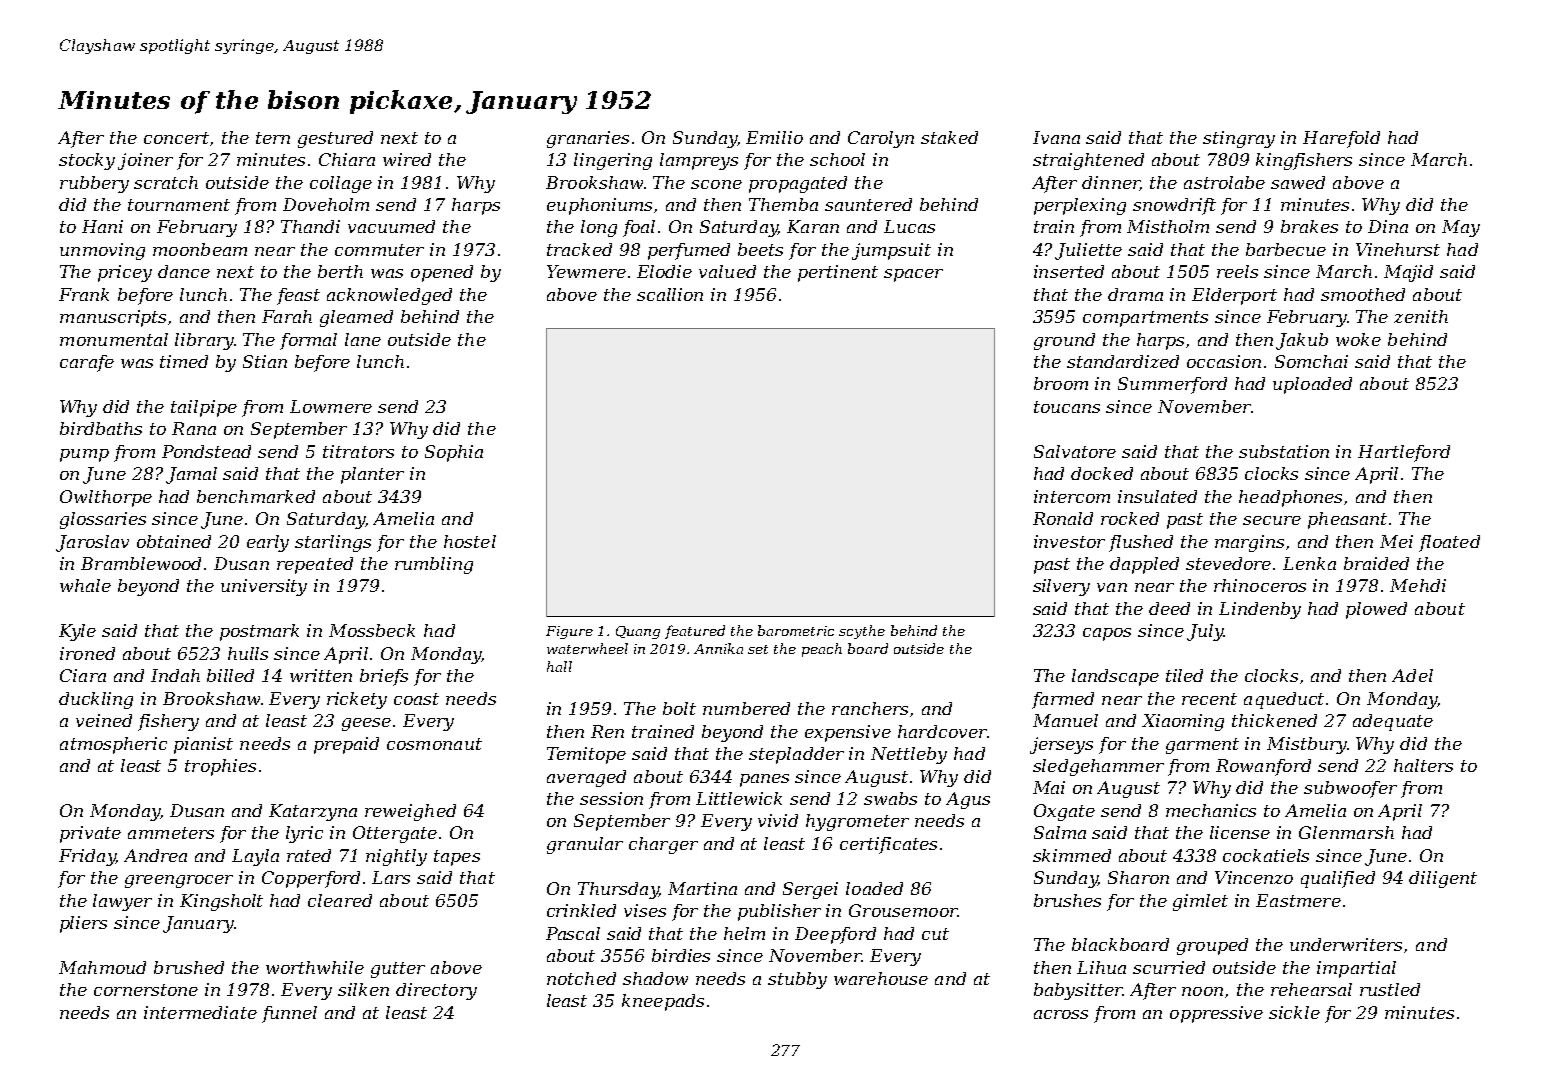 The image size is (1541, 1090). I want to click on Harefold, so click(1341, 139).
